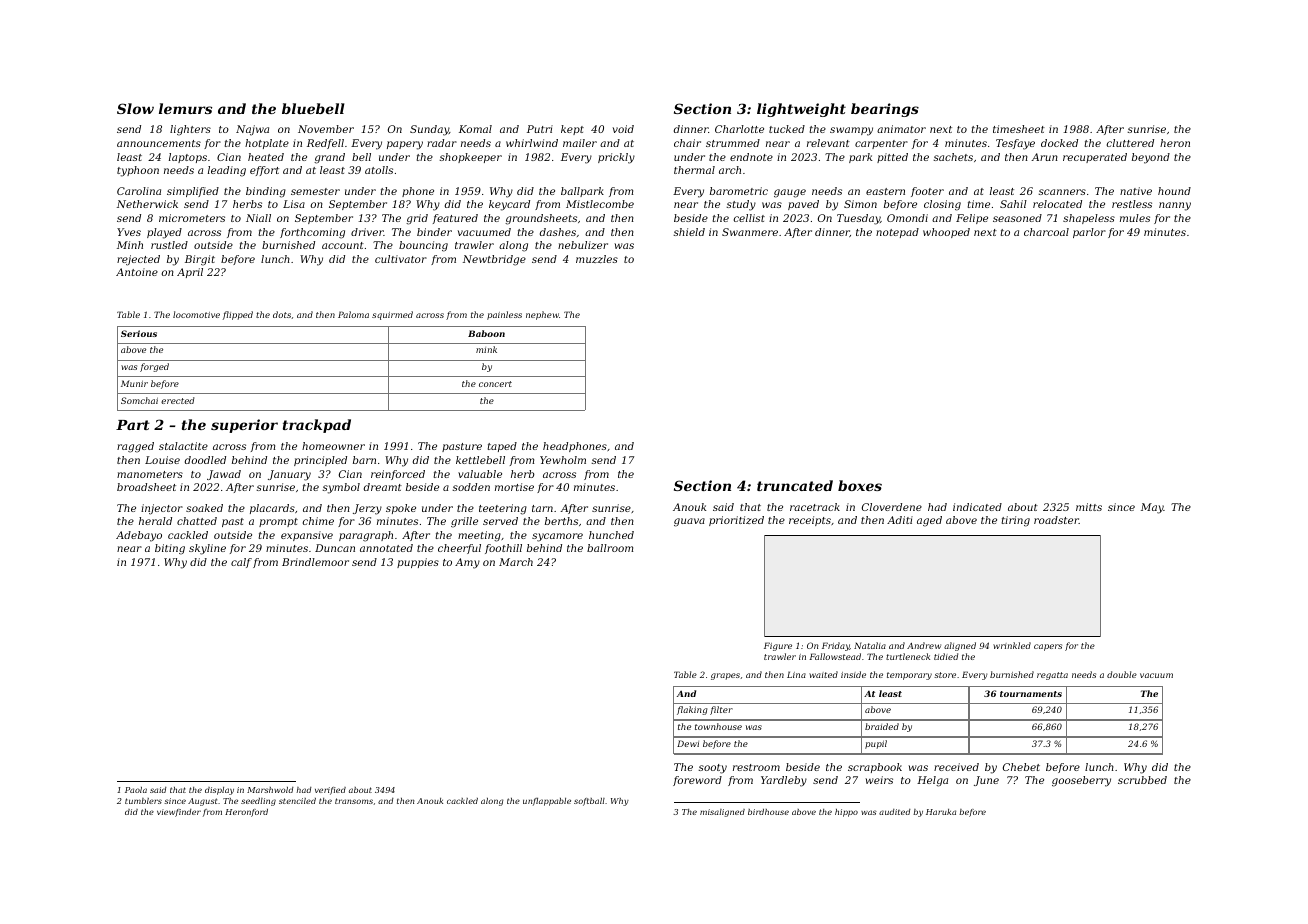 This screenshot has width=1308, height=924. What do you see at coordinates (860, 485) in the screenshot?
I see `boxes` at bounding box center [860, 485].
